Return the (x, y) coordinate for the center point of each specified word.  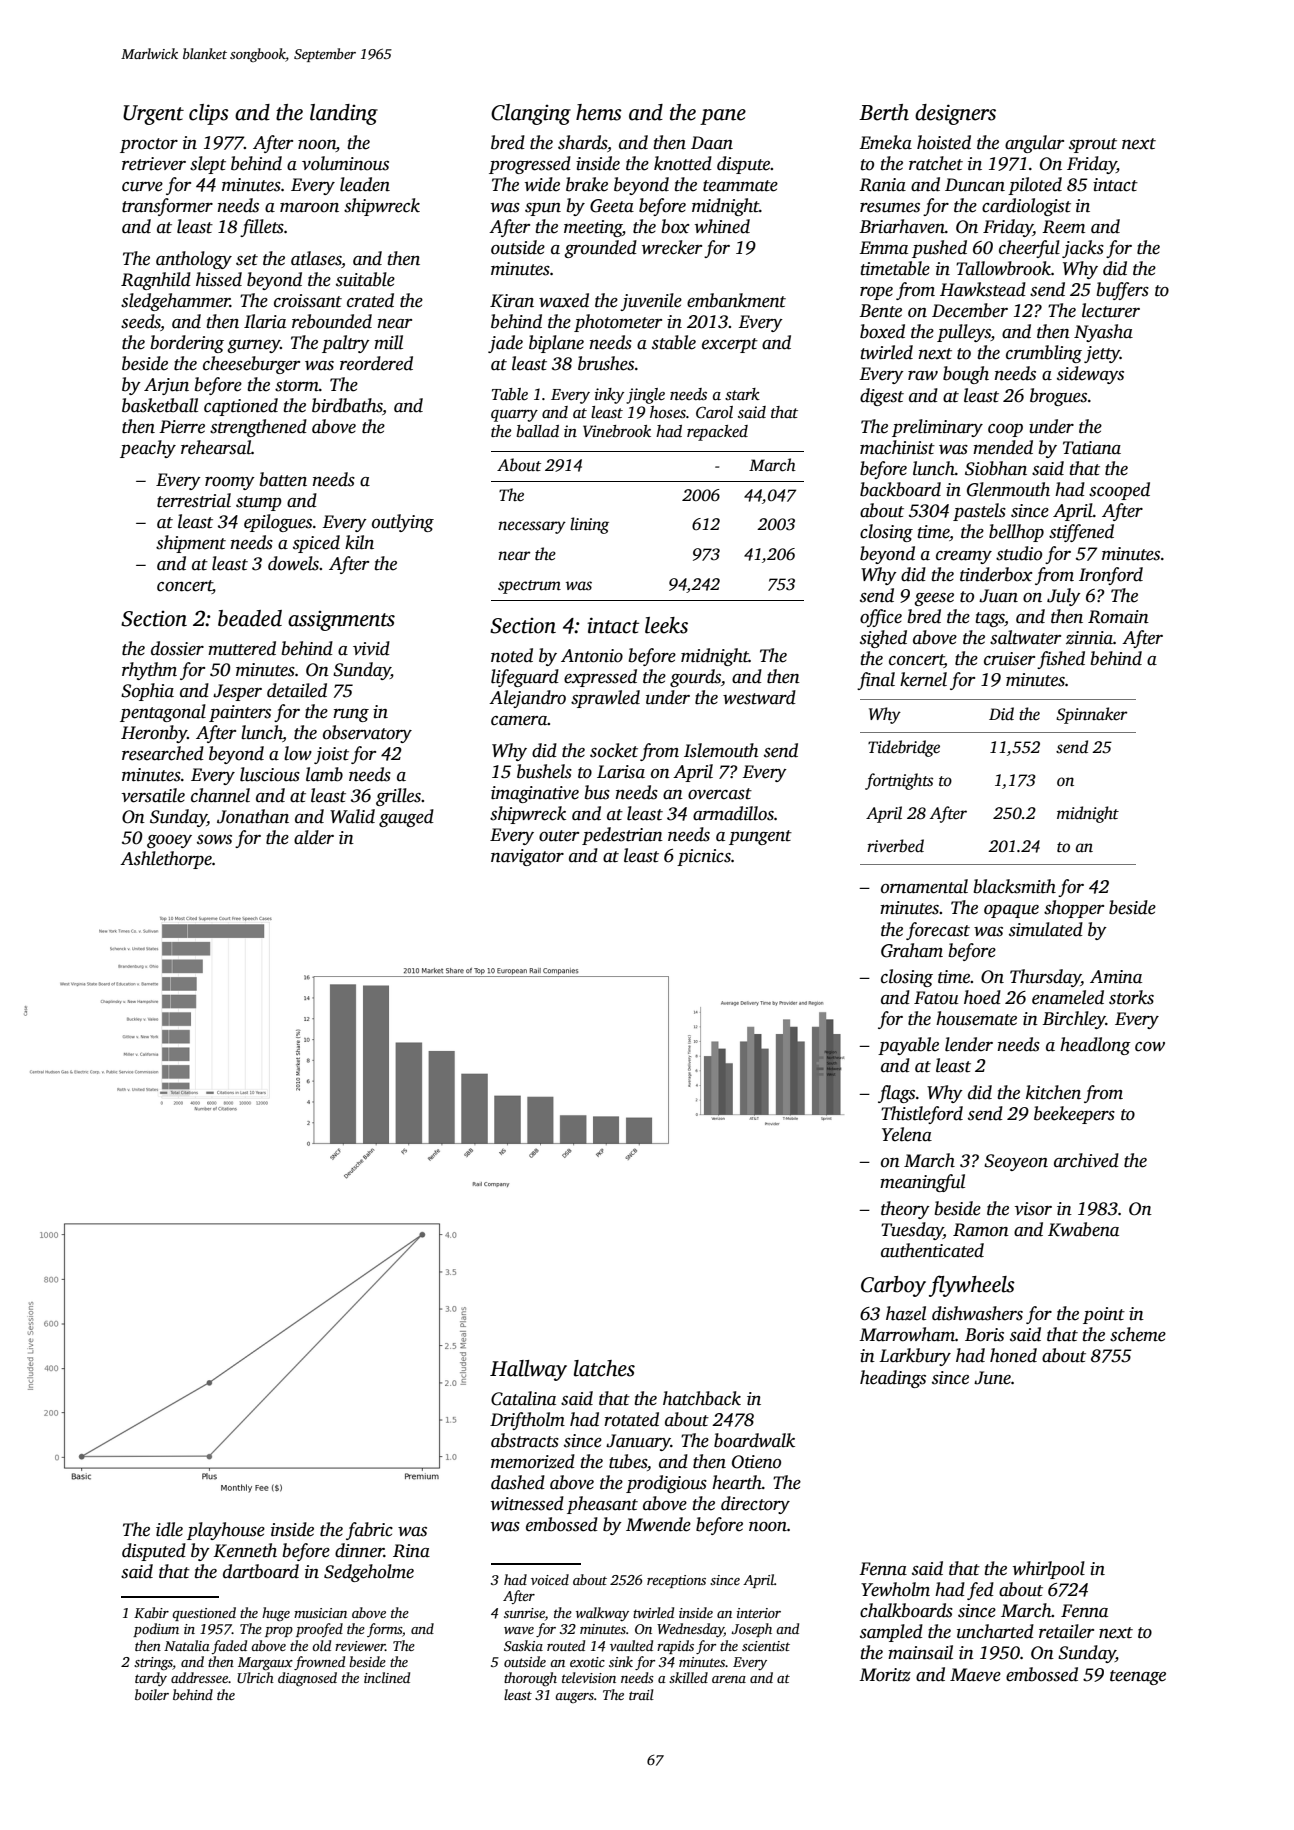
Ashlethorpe (166, 860)
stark (742, 394)
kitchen (1053, 1092)
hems (599, 112)
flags (896, 1094)
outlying (403, 523)
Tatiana (1092, 448)
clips (209, 114)
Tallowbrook (1003, 268)
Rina (411, 1551)
